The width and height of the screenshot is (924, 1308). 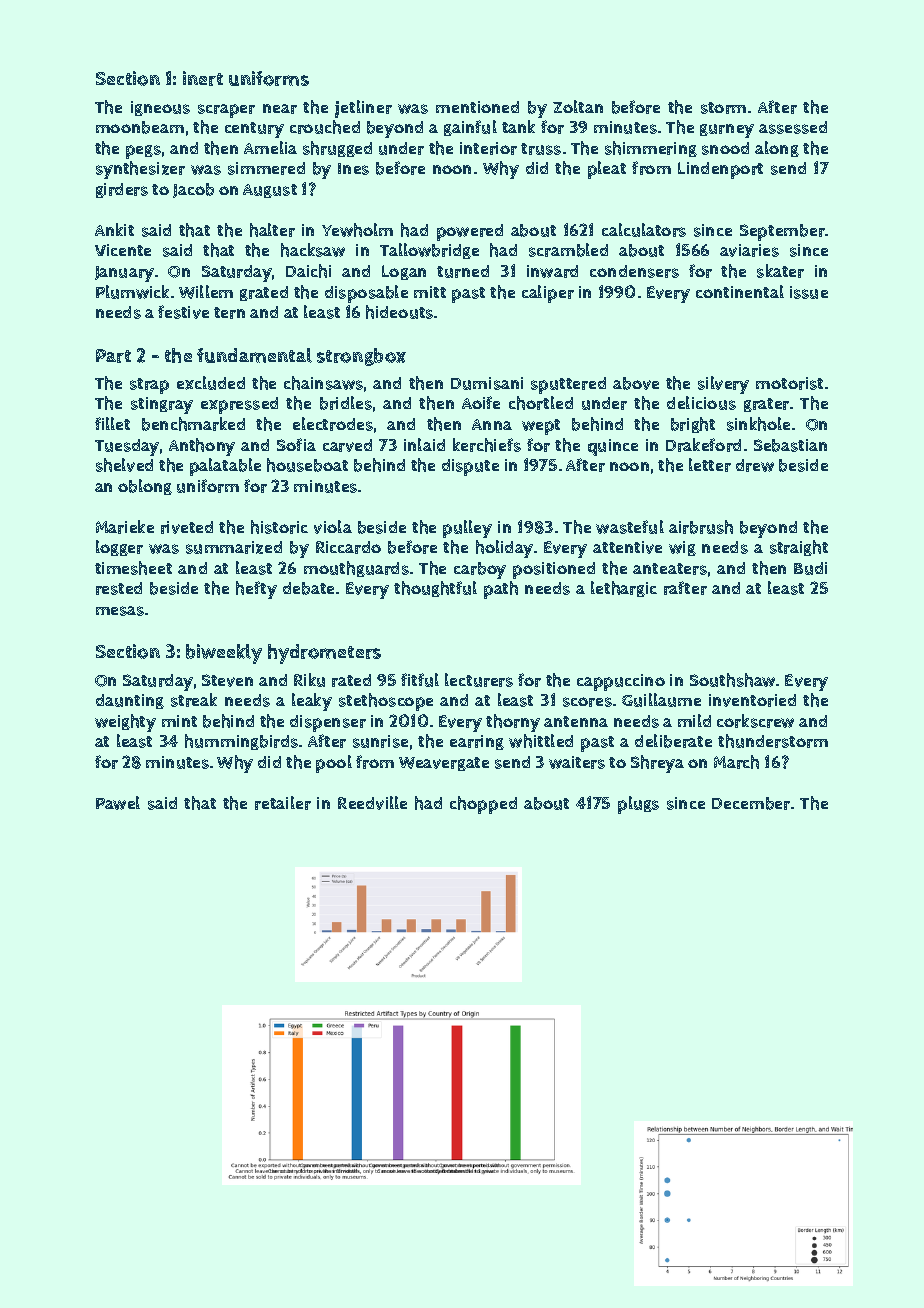 I want to click on Budi, so click(x=810, y=568).
